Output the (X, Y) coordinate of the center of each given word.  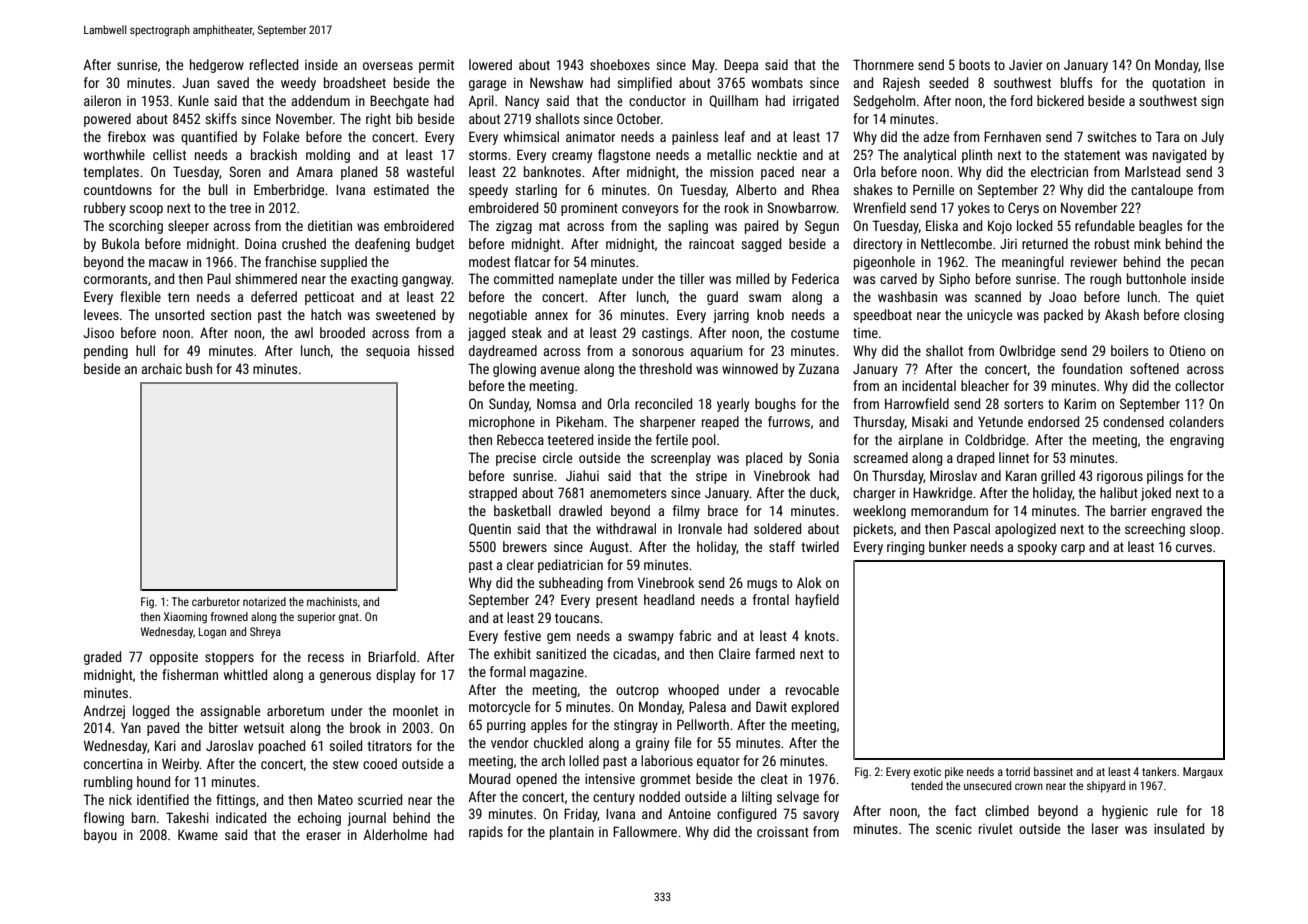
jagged (486, 334)
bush (199, 368)
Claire (734, 653)
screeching (1155, 530)
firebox (127, 136)
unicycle (989, 316)
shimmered (266, 278)
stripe (711, 477)
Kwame (198, 835)
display (395, 676)
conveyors (650, 210)
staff (782, 546)
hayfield (817, 601)
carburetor (216, 601)
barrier (1129, 510)
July (1213, 138)
